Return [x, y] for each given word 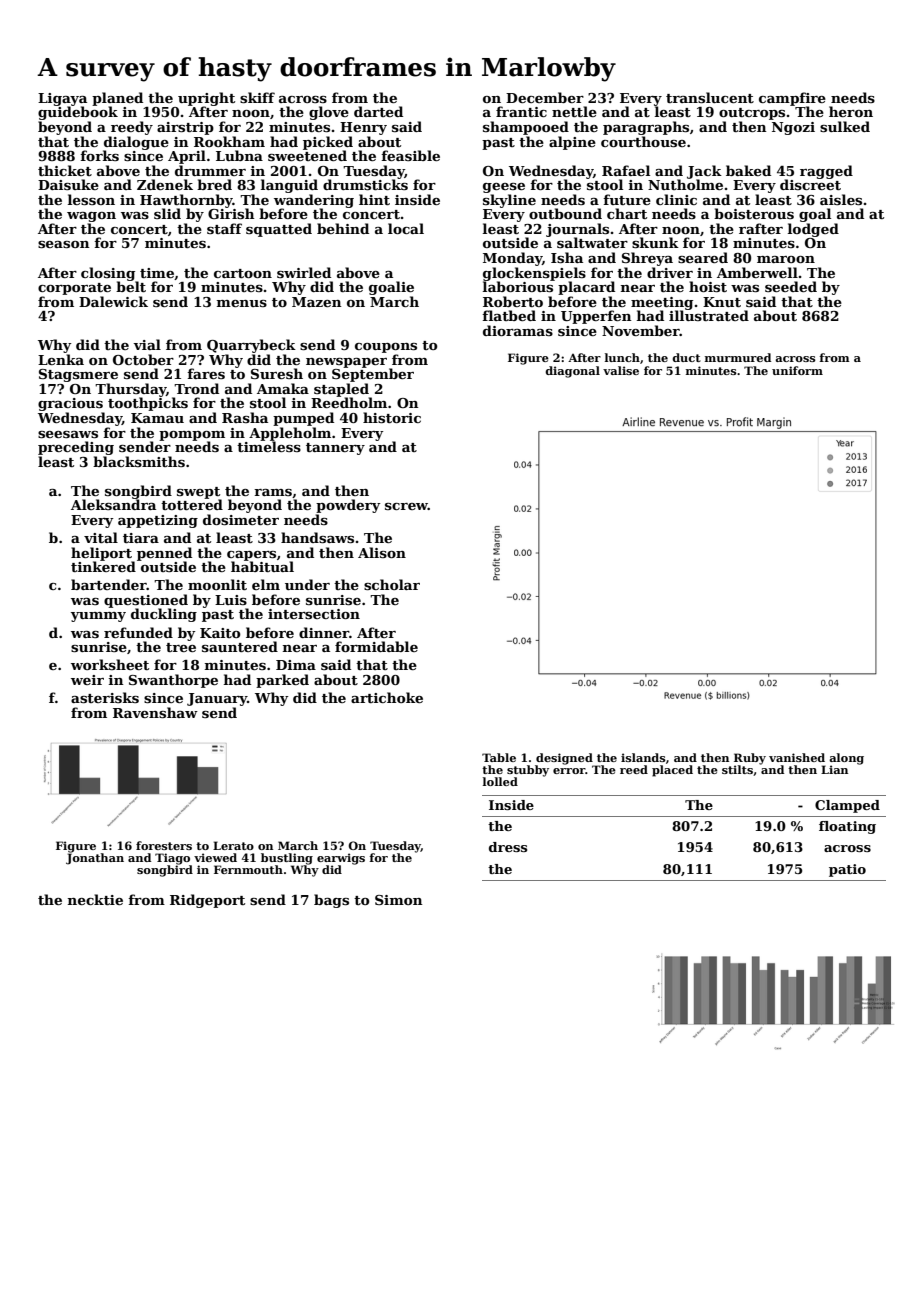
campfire [792, 99]
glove [329, 113]
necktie [95, 899]
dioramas [518, 330]
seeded [791, 286]
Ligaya [62, 100]
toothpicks [148, 404]
